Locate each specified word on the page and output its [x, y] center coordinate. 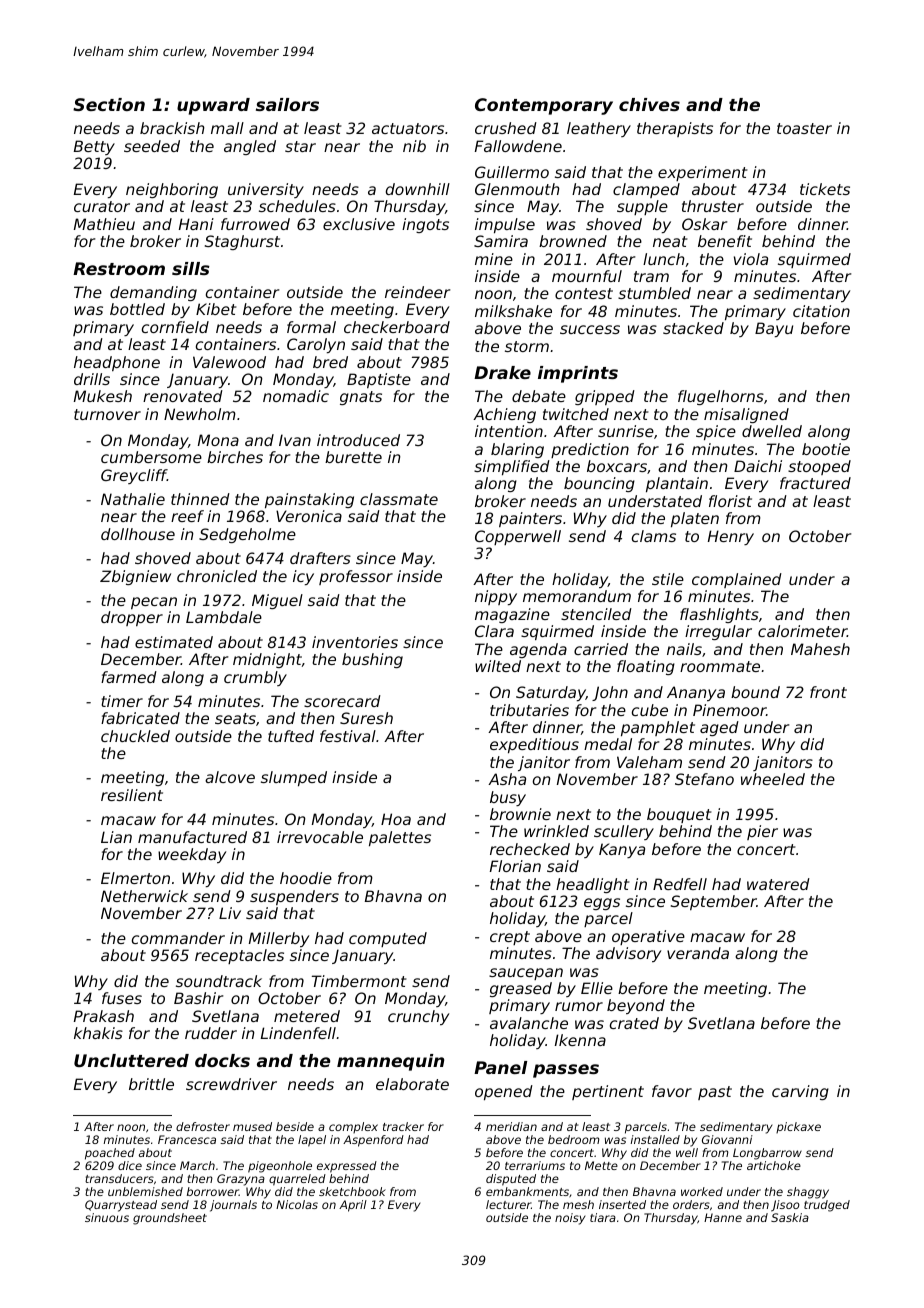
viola [751, 259]
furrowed [255, 224]
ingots [425, 225]
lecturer [508, 1204]
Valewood [229, 362]
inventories [355, 642]
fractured [815, 483]
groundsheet [170, 1219]
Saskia [790, 1217]
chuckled [135, 736]
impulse [505, 225]
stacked [693, 328]
